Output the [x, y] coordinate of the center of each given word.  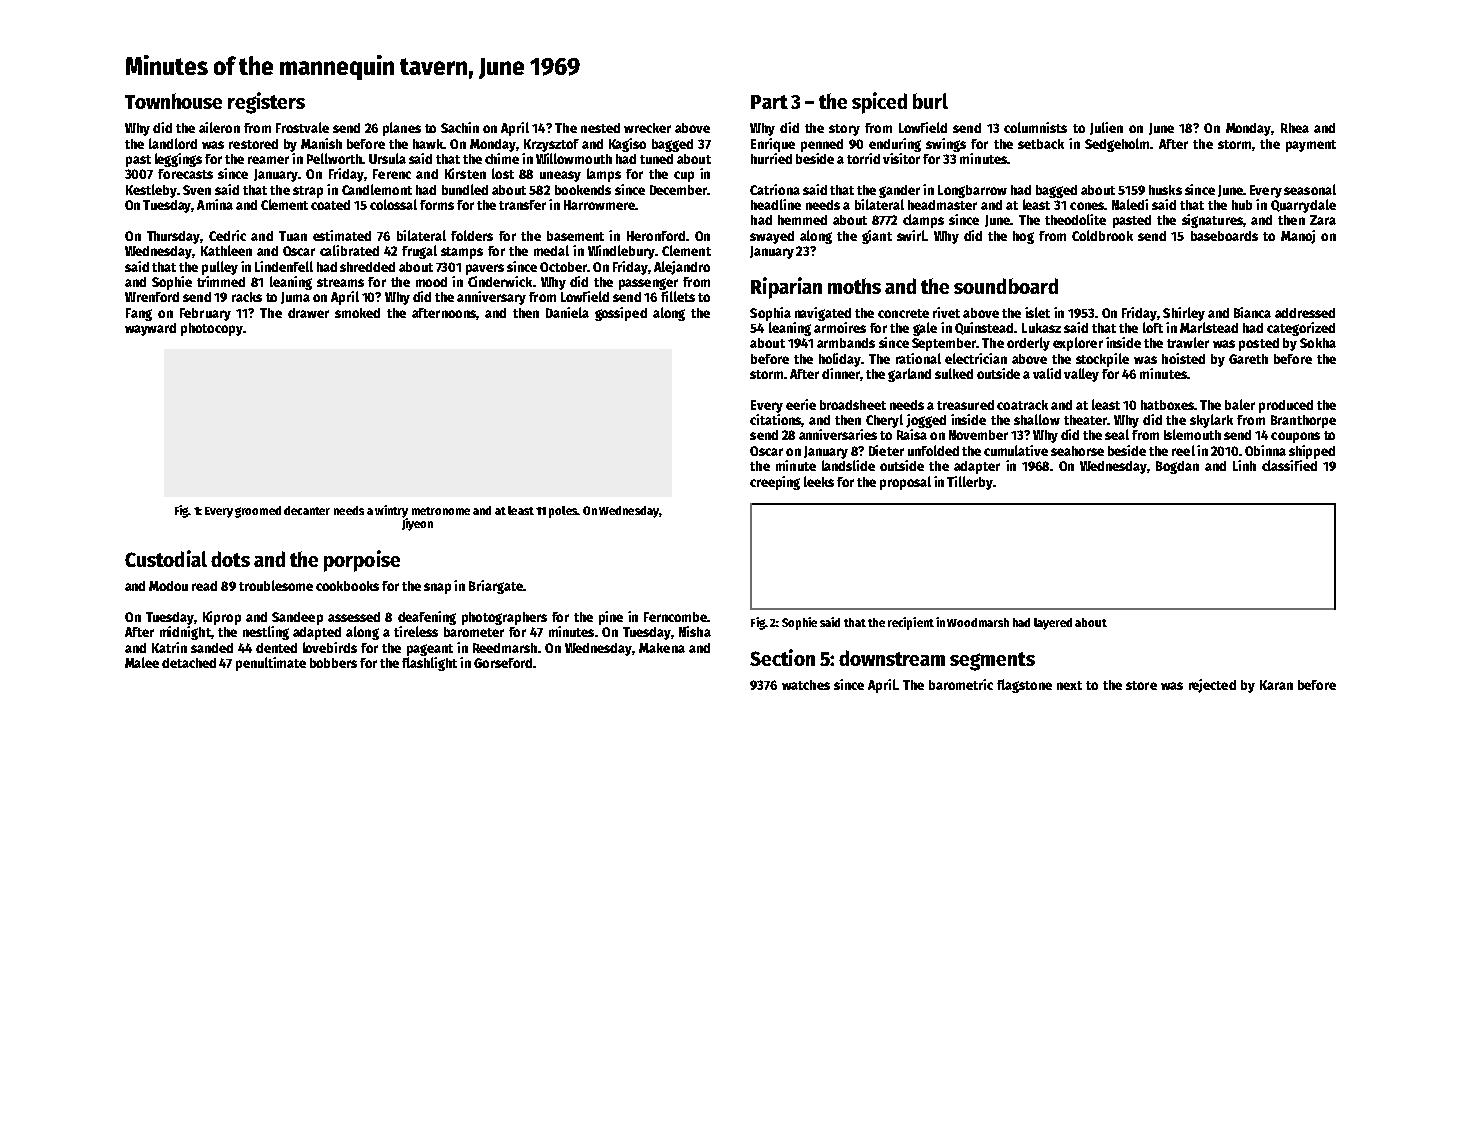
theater [1085, 420]
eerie [801, 404]
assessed [354, 617]
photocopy [212, 329]
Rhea [1295, 128]
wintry [391, 511]
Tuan [293, 236]
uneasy [560, 176]
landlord [173, 143]
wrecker [647, 128]
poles [563, 512]
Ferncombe [675, 617]
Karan [1276, 685]
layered [1053, 624]
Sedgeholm [1117, 145]
